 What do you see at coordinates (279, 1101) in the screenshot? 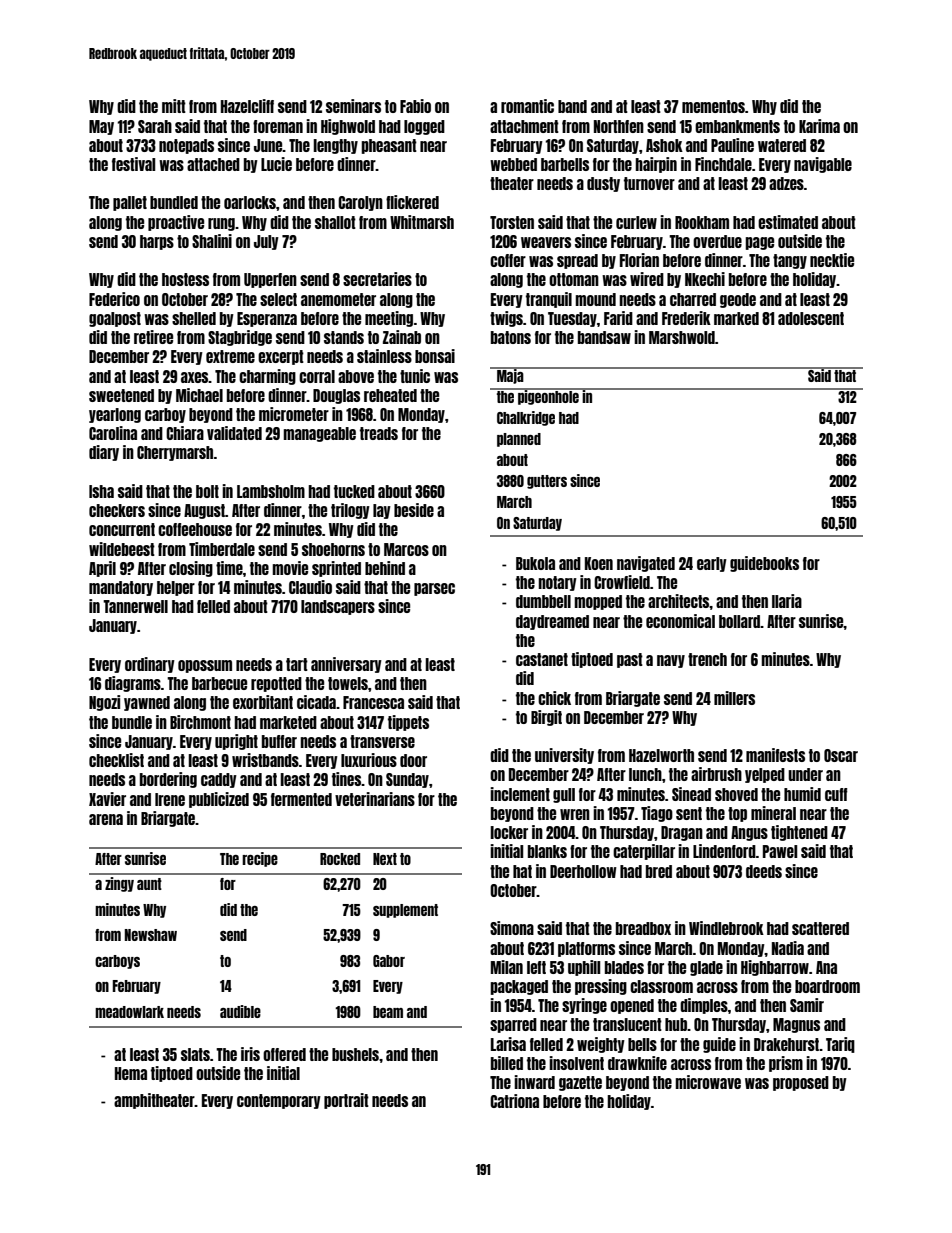
I see `contemporary` at bounding box center [279, 1101].
